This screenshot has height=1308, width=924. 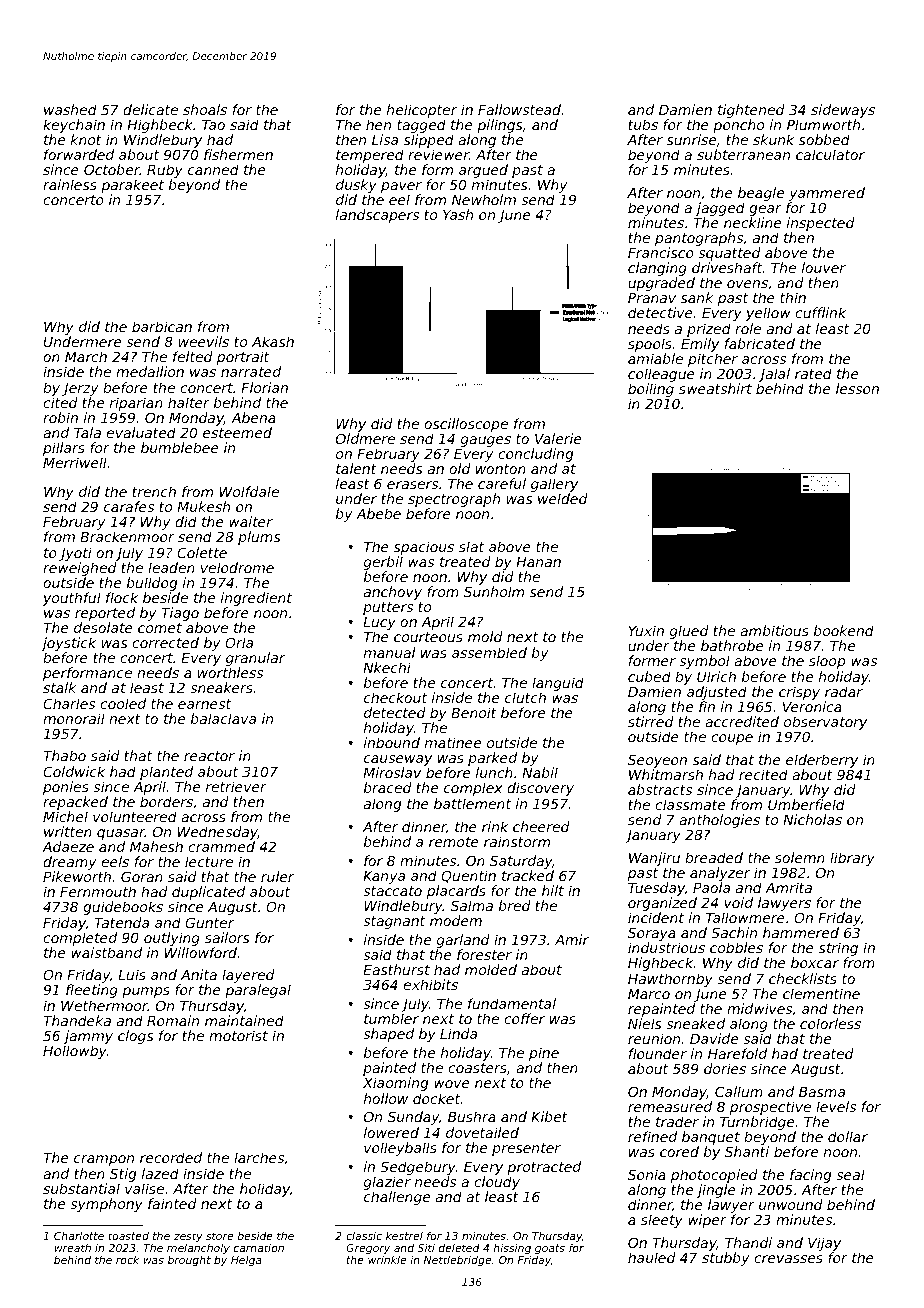 What do you see at coordinates (524, 1018) in the screenshot?
I see `coffer` at bounding box center [524, 1018].
